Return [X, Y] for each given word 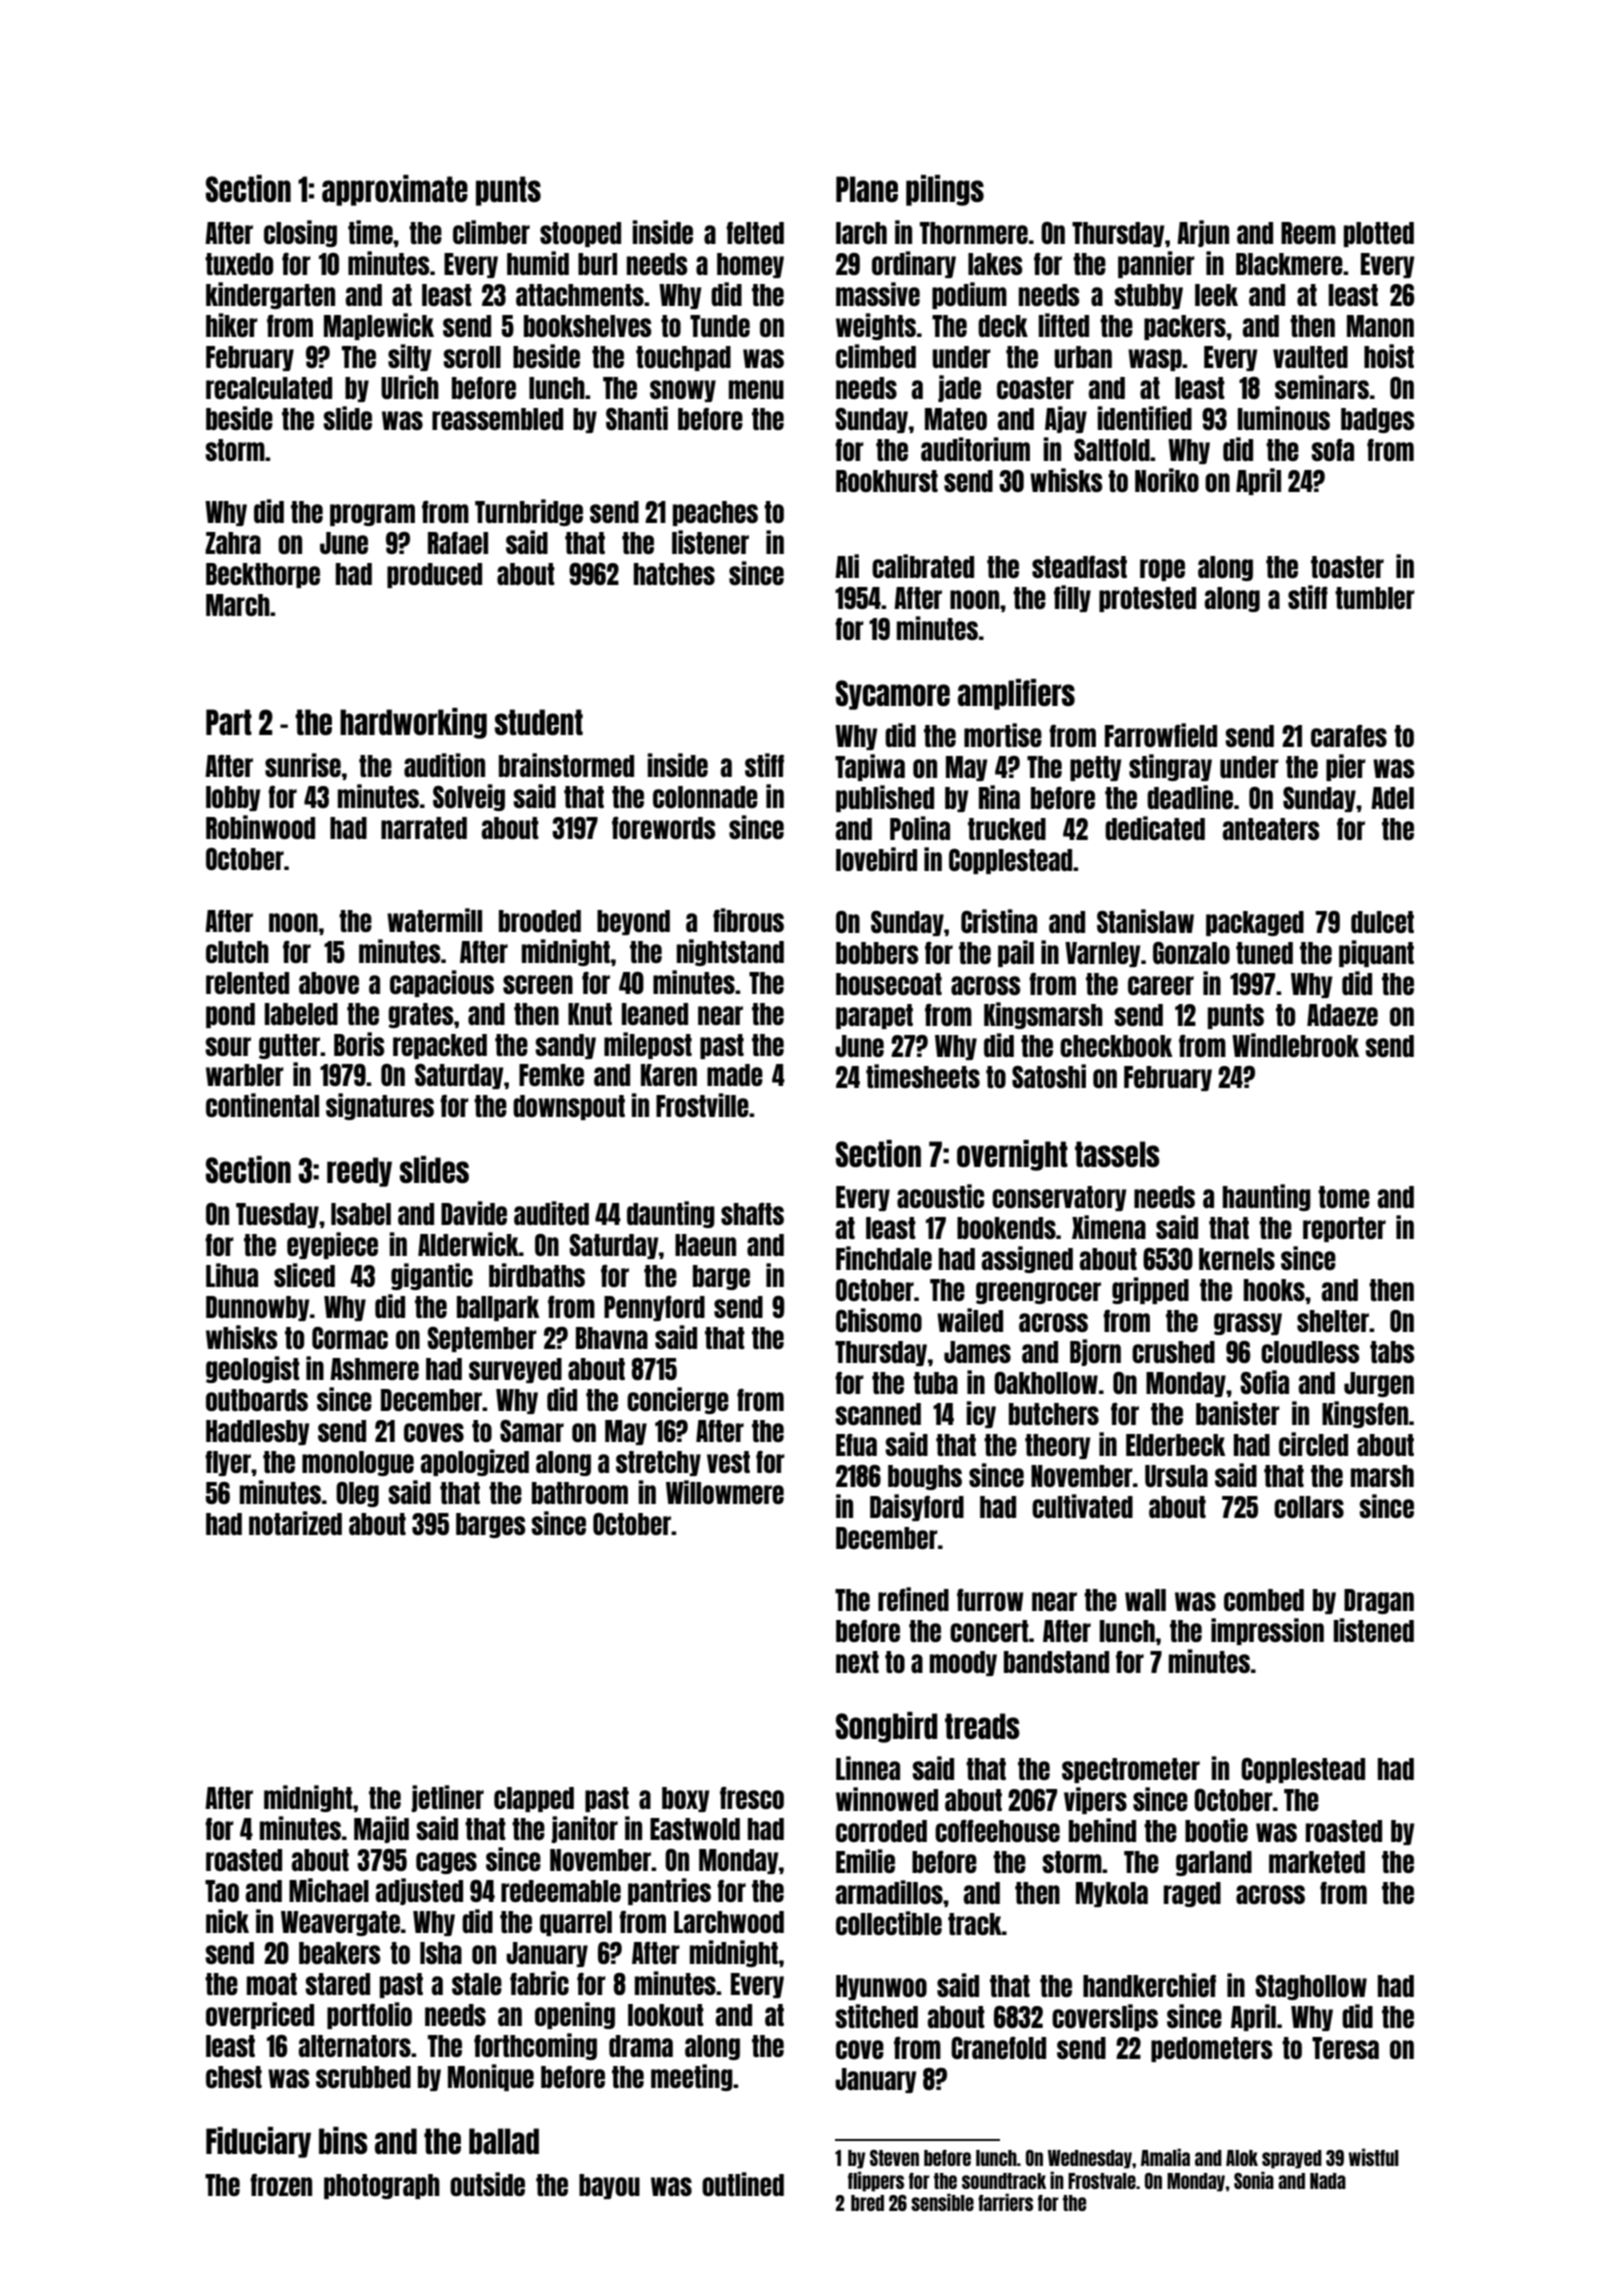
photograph [382, 2186]
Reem [1308, 233]
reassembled [497, 419]
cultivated [1082, 1506]
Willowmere [725, 1492]
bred [867, 2203]
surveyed [515, 1370]
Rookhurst [887, 481]
